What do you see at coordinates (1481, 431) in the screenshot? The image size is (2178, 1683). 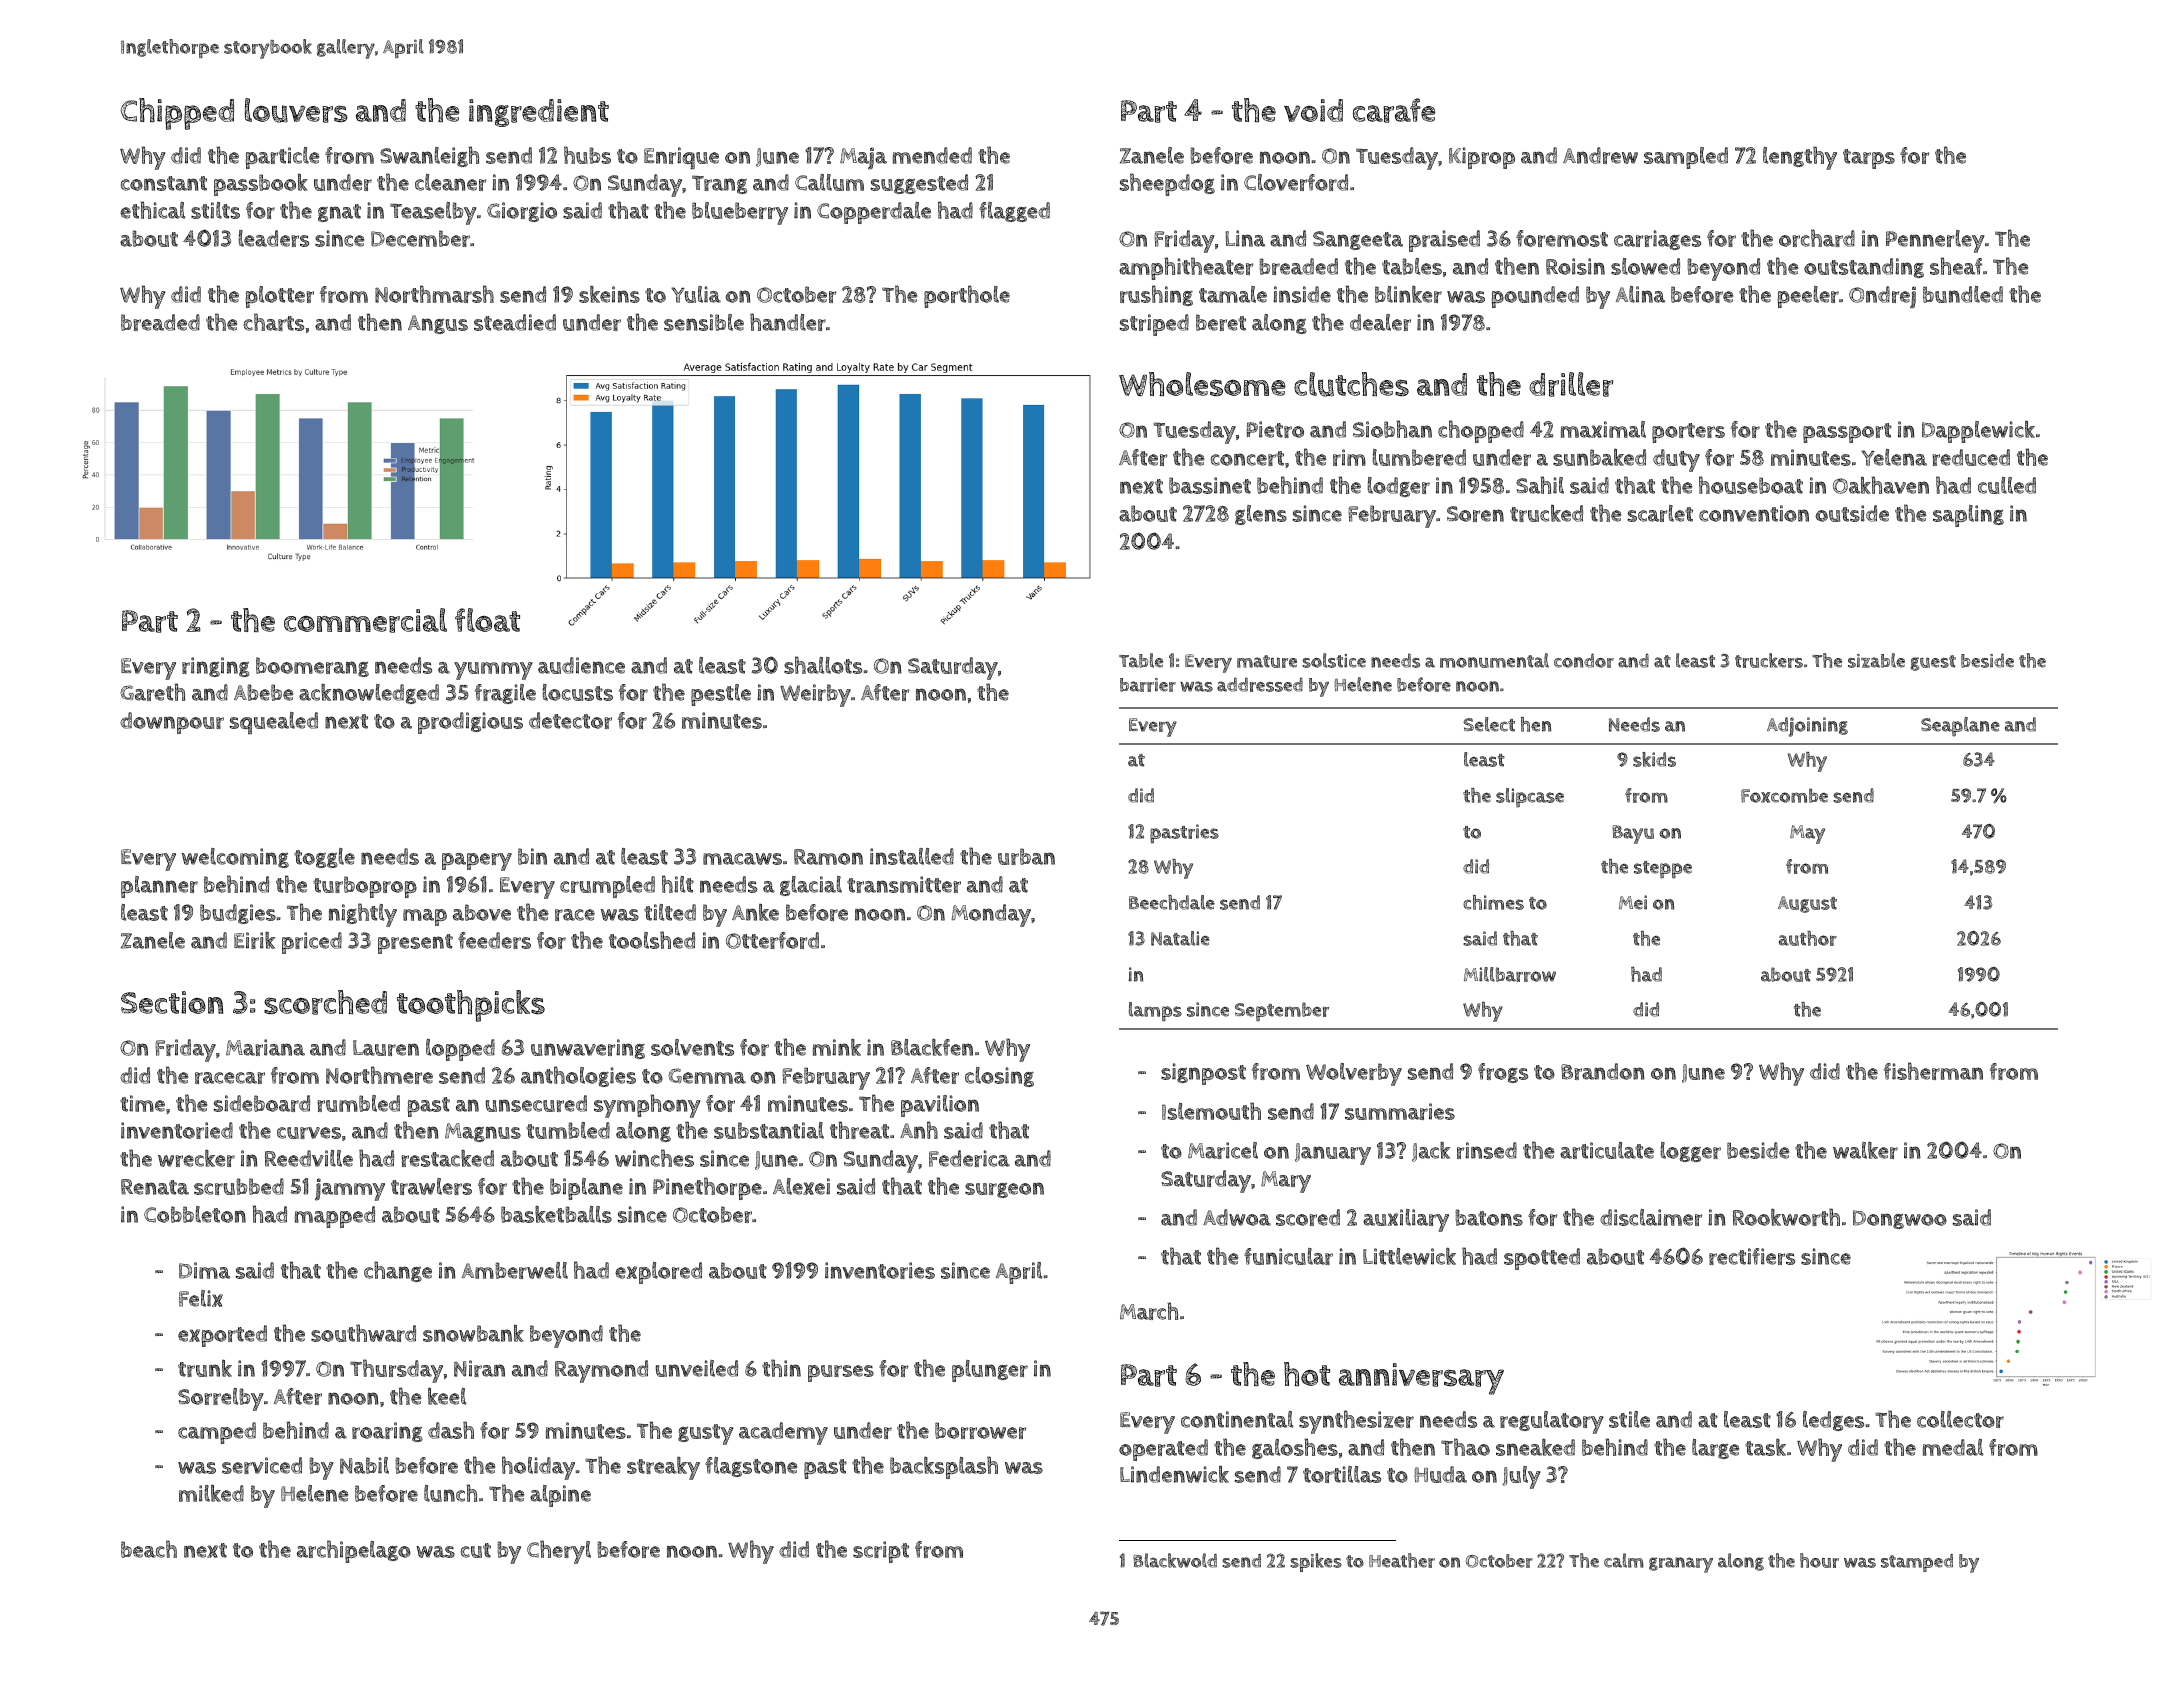 I see `chopped` at bounding box center [1481, 431].
